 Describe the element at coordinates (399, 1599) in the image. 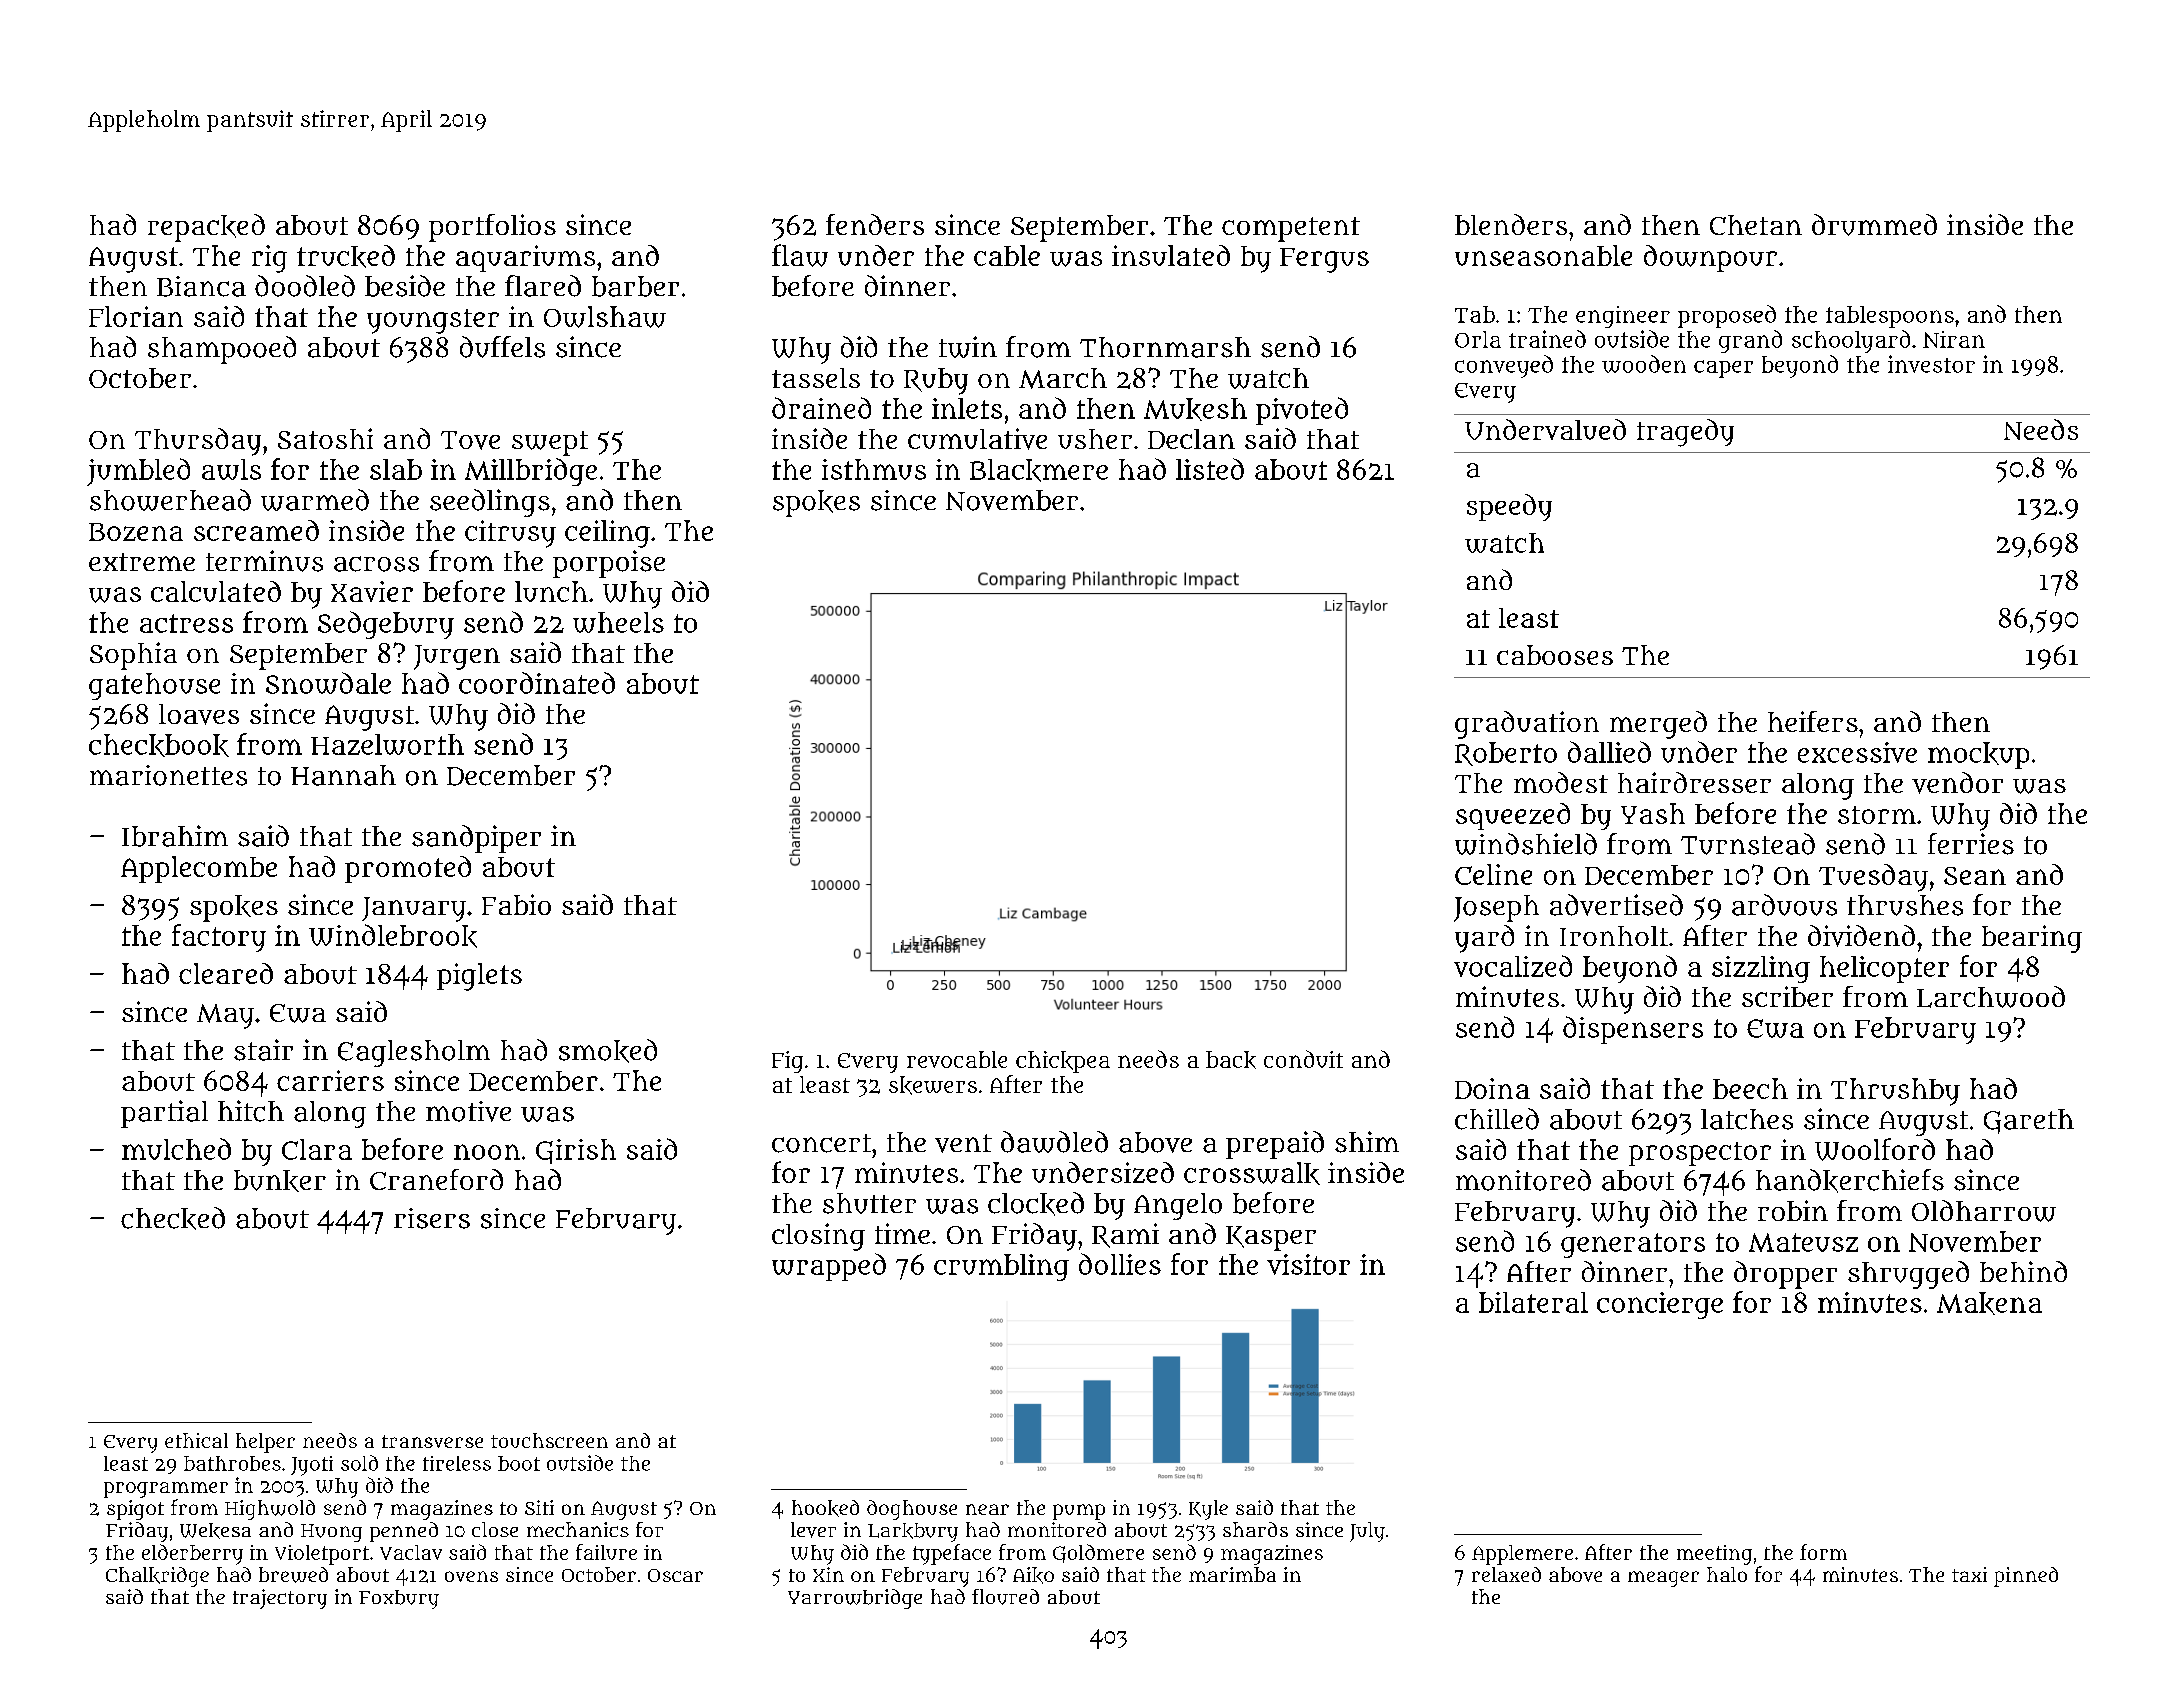

I see `Foxbury` at that location.
